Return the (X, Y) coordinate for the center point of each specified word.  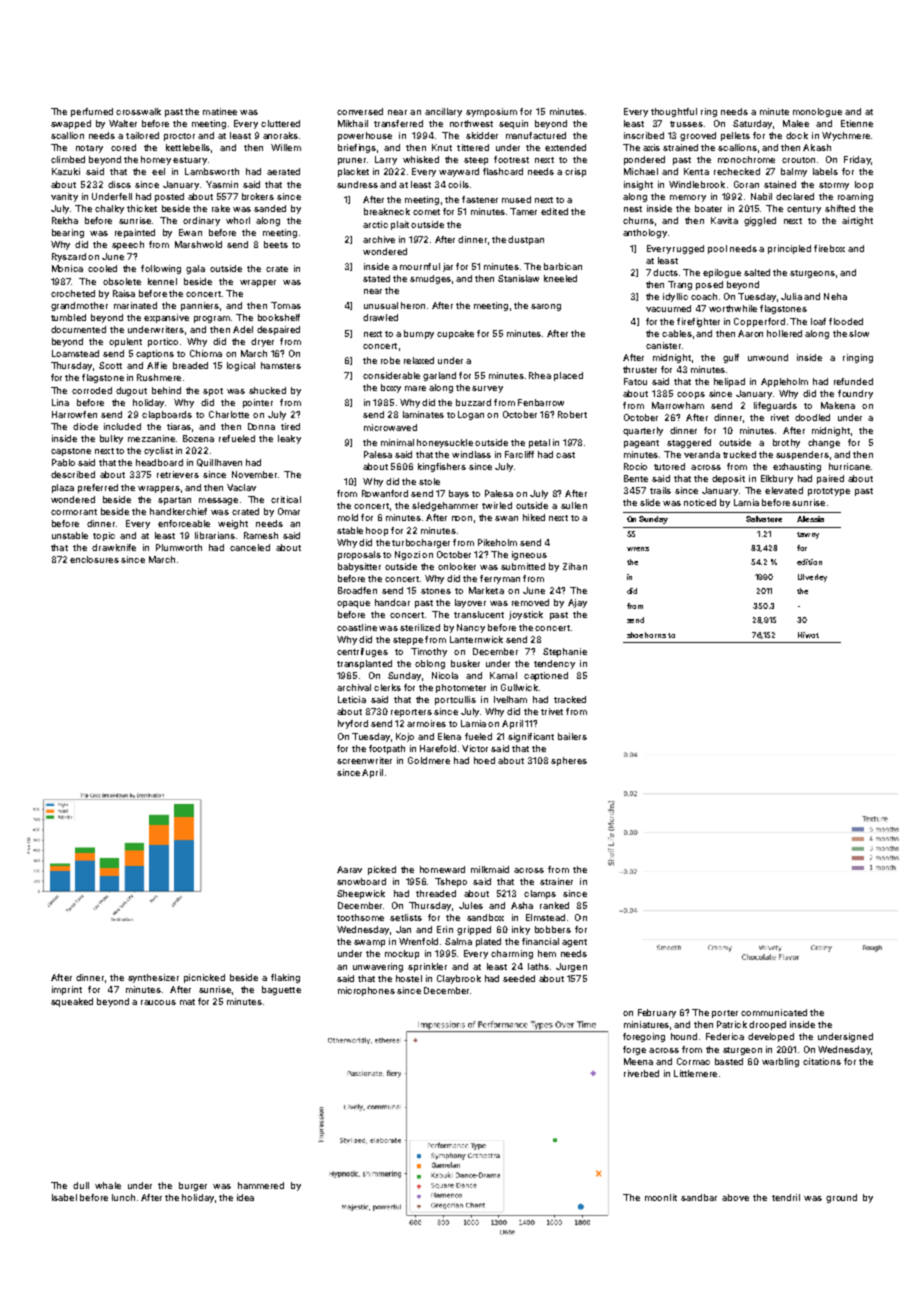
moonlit (661, 1197)
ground (841, 1198)
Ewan (190, 232)
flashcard (503, 171)
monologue (817, 112)
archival (354, 687)
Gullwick (519, 687)
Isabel (64, 1197)
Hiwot (808, 635)
